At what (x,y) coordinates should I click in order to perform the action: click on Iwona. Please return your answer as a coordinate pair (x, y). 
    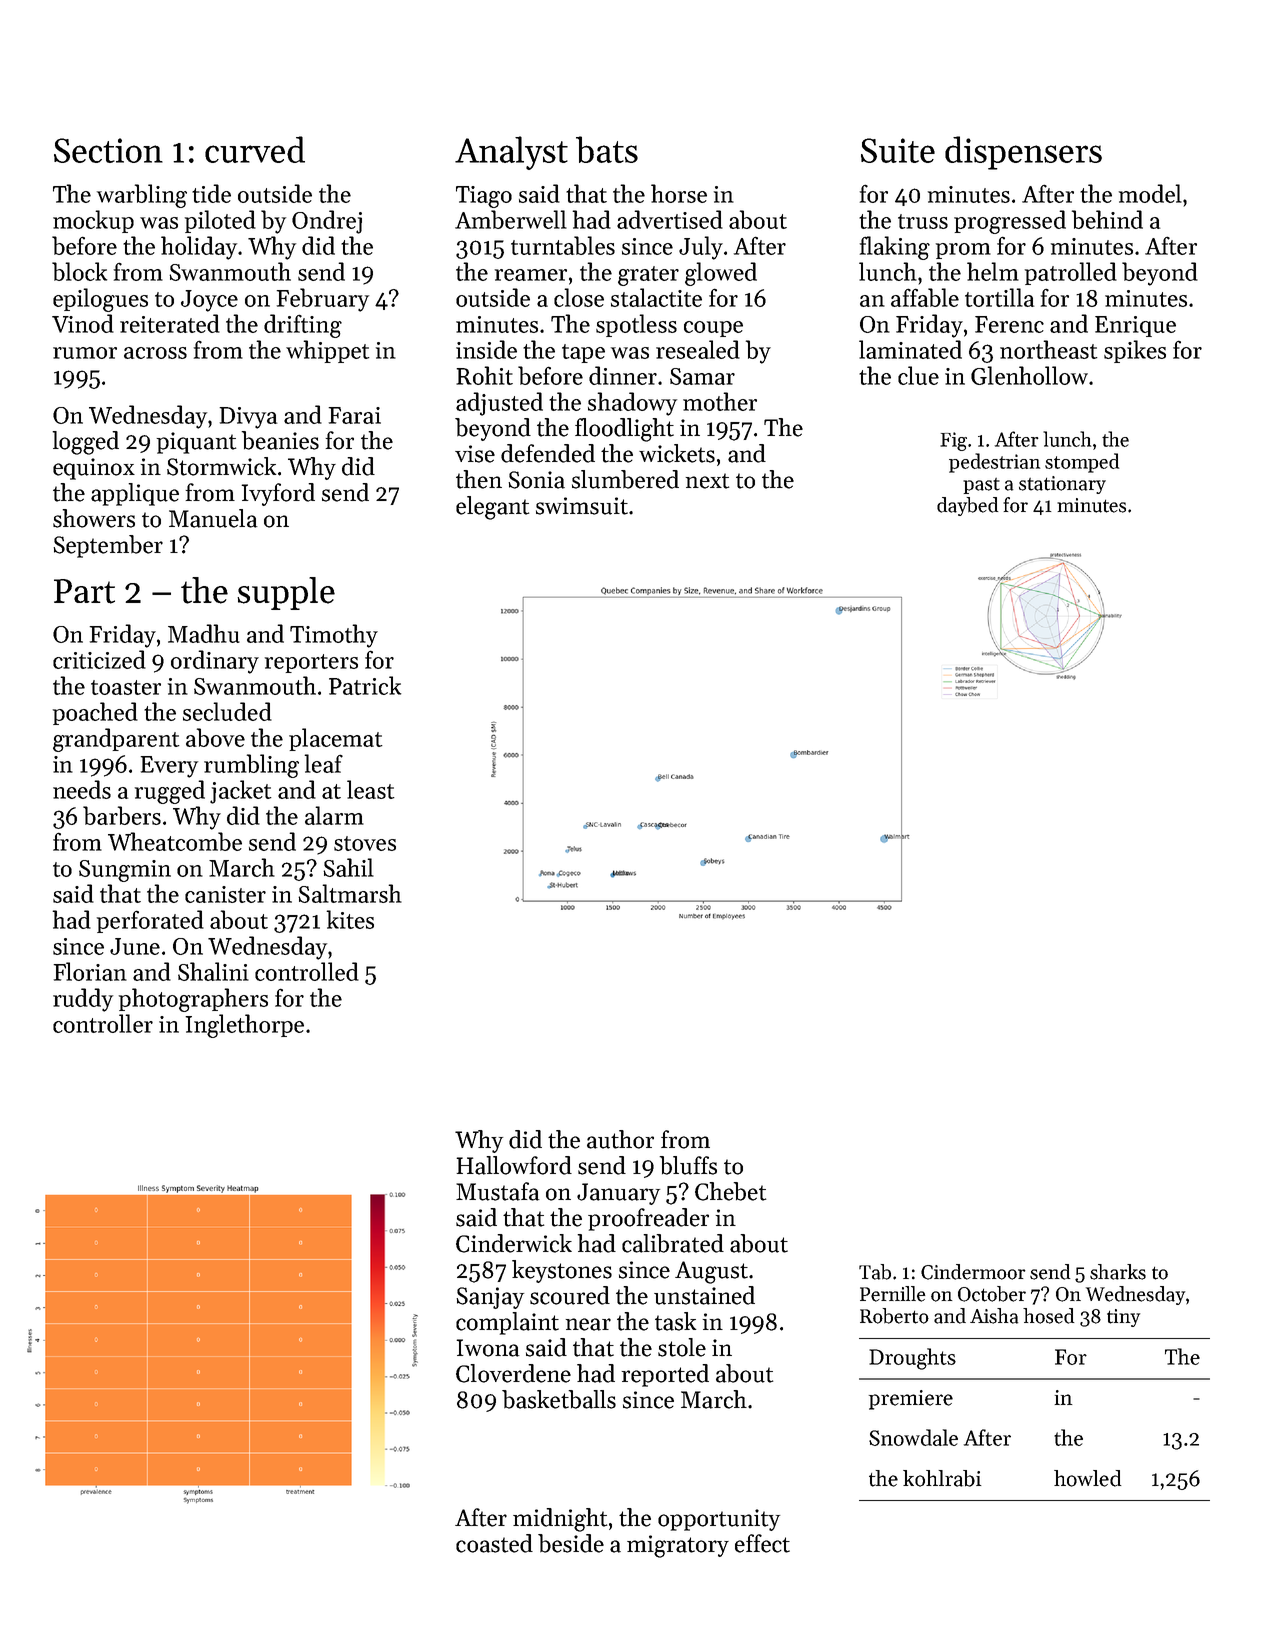
    Looking at the image, I should click on (488, 1348).
